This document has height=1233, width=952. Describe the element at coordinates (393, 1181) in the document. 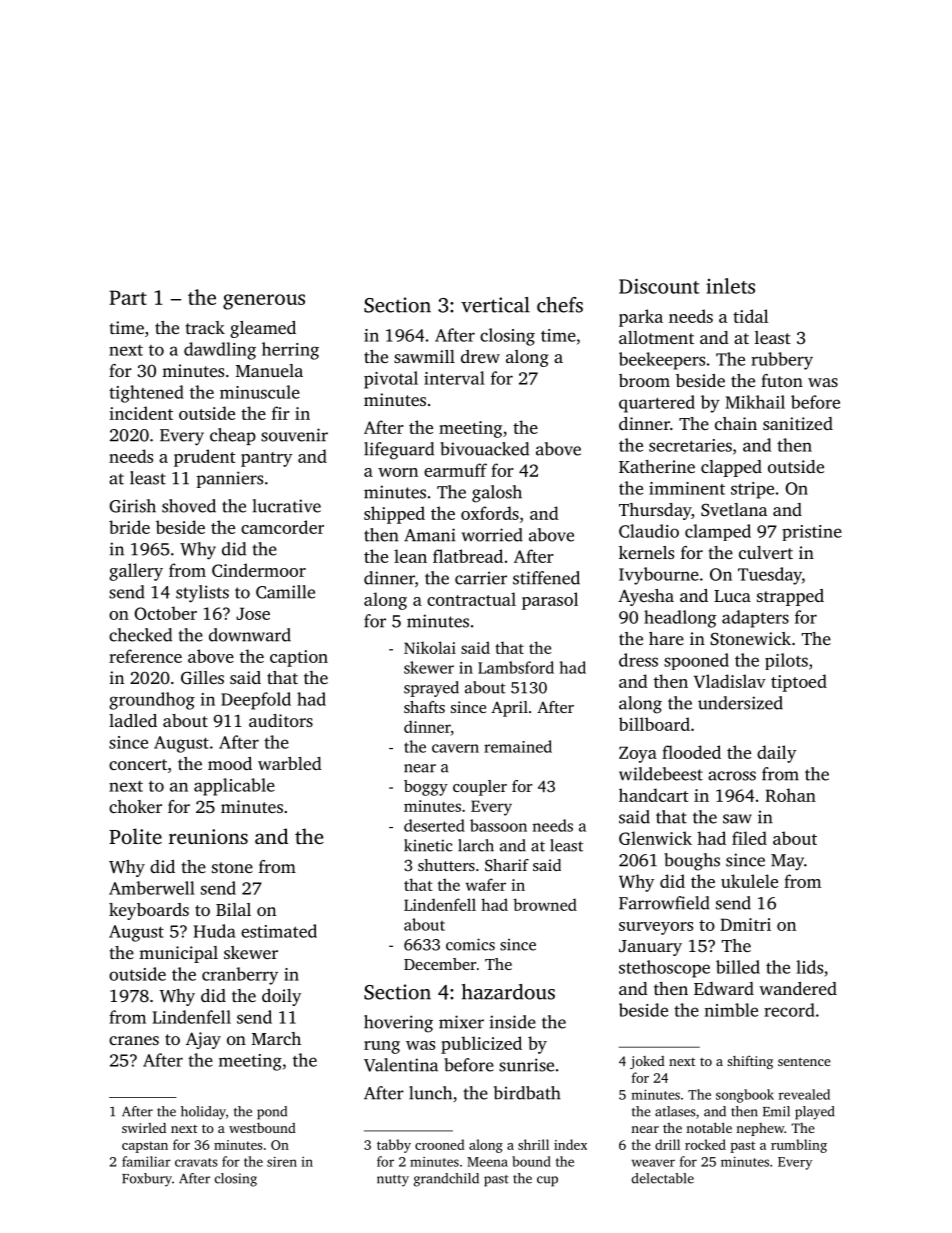

I see `nutty` at that location.
